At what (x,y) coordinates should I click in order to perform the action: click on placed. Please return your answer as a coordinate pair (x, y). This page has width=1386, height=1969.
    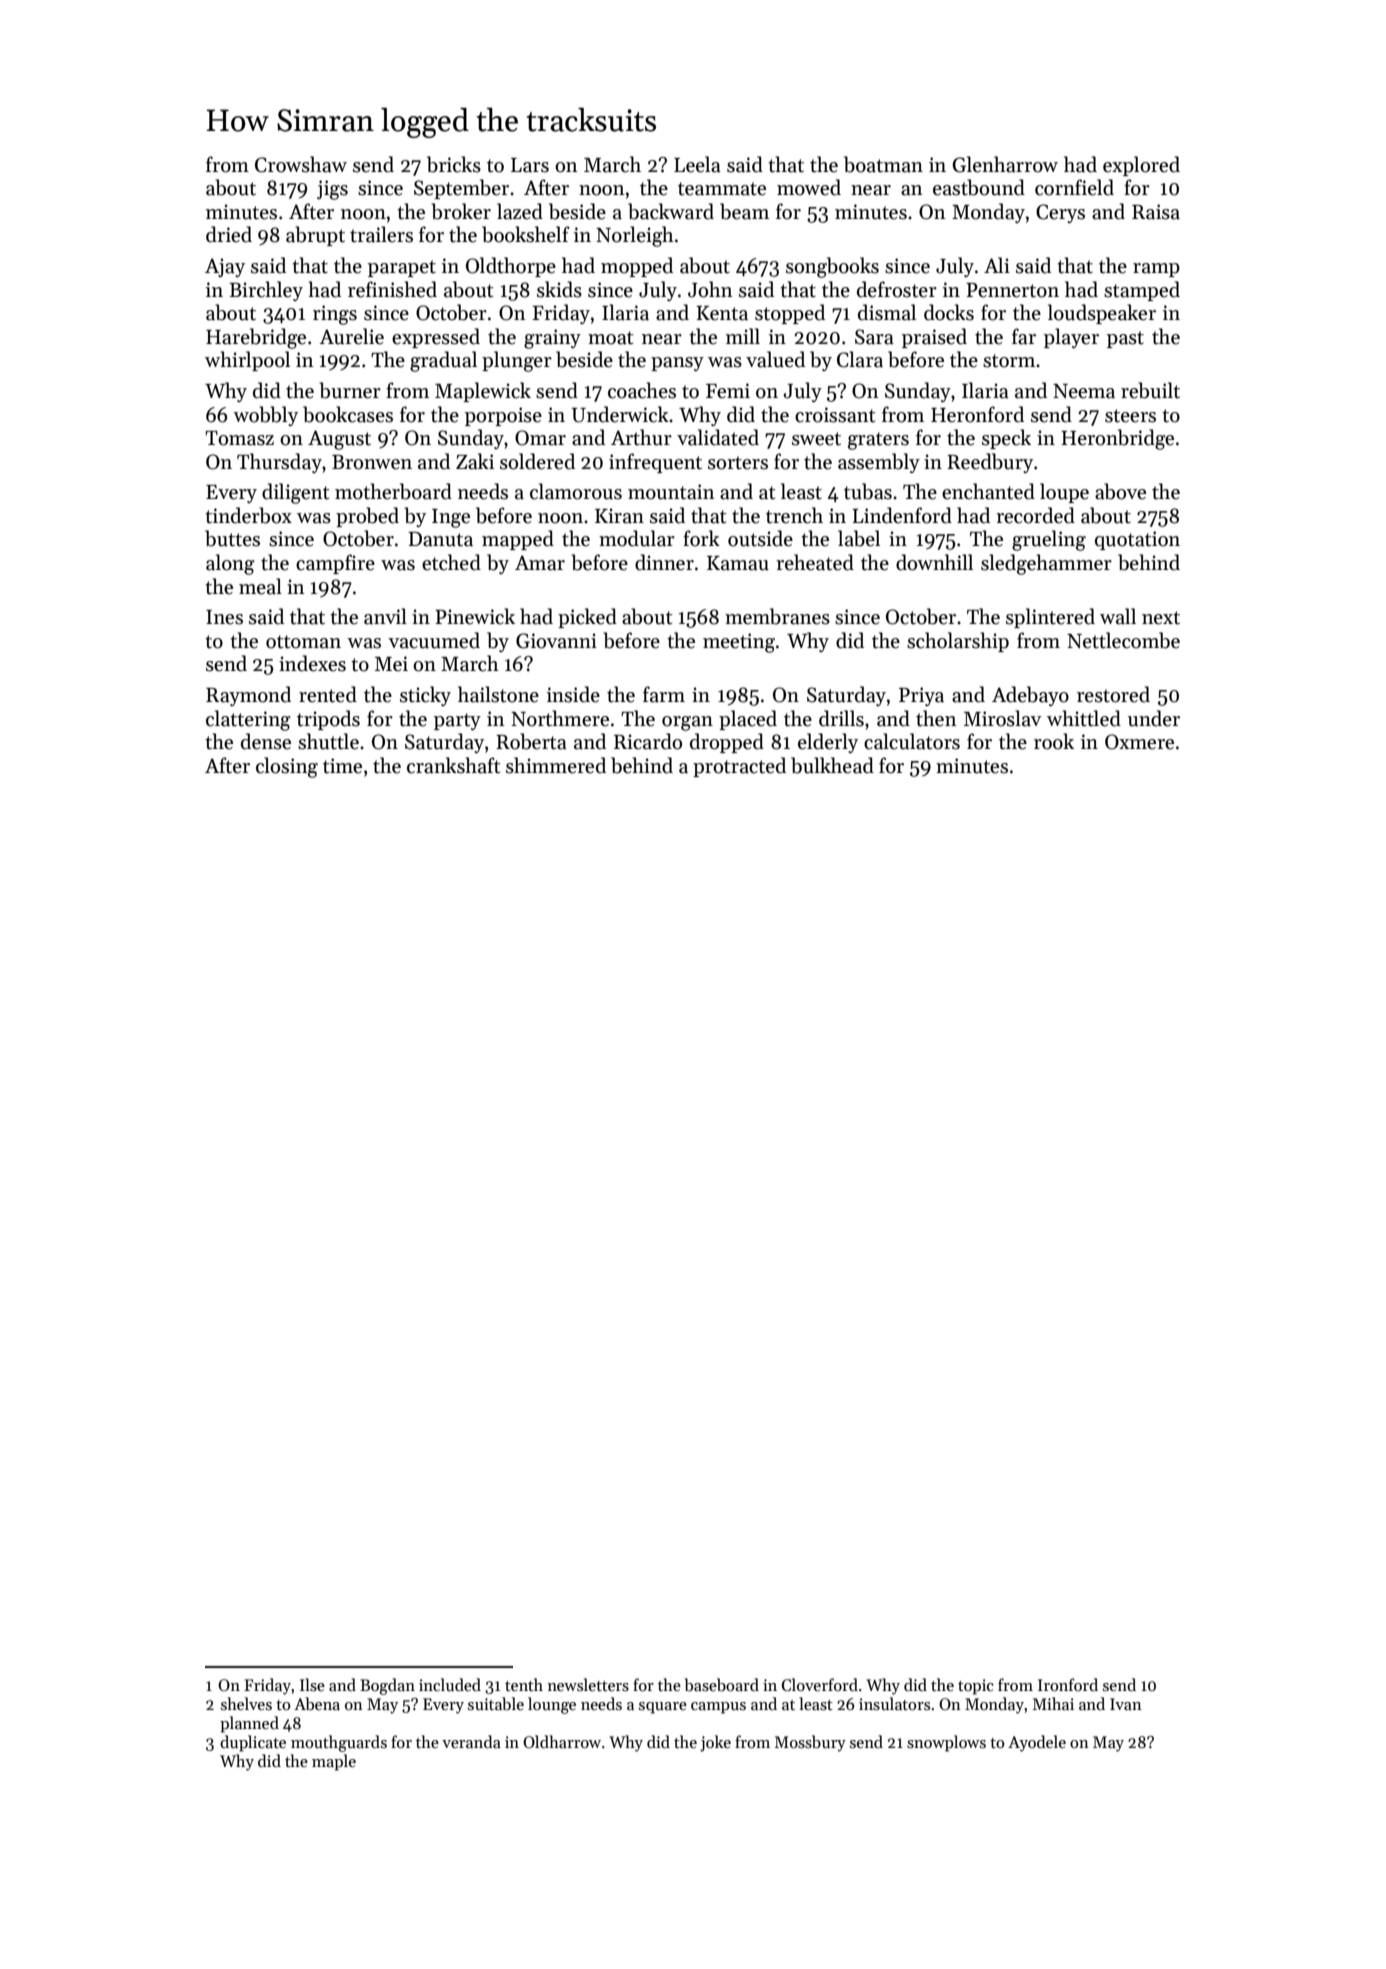
    Looking at the image, I should click on (748, 720).
